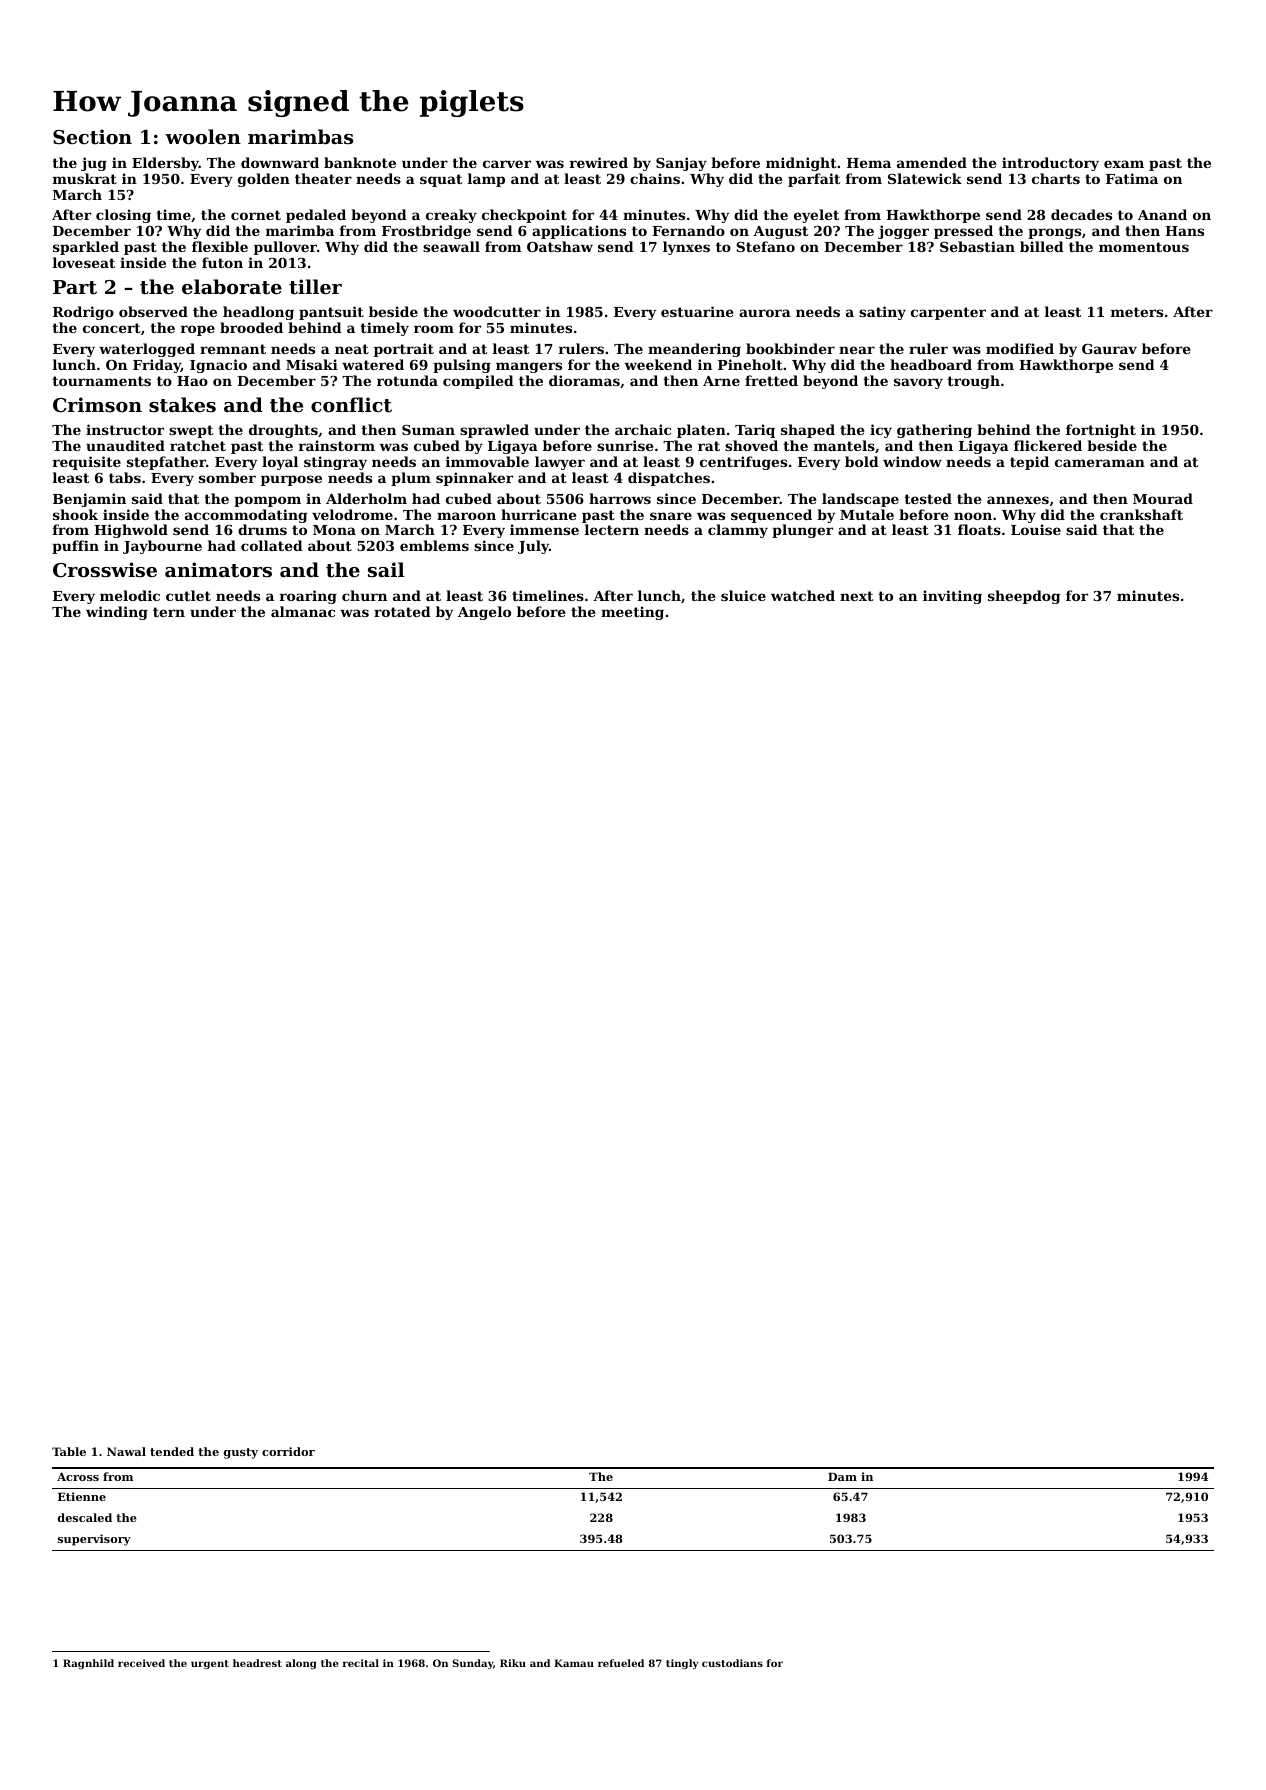  I want to click on Nawal, so click(126, 1451).
